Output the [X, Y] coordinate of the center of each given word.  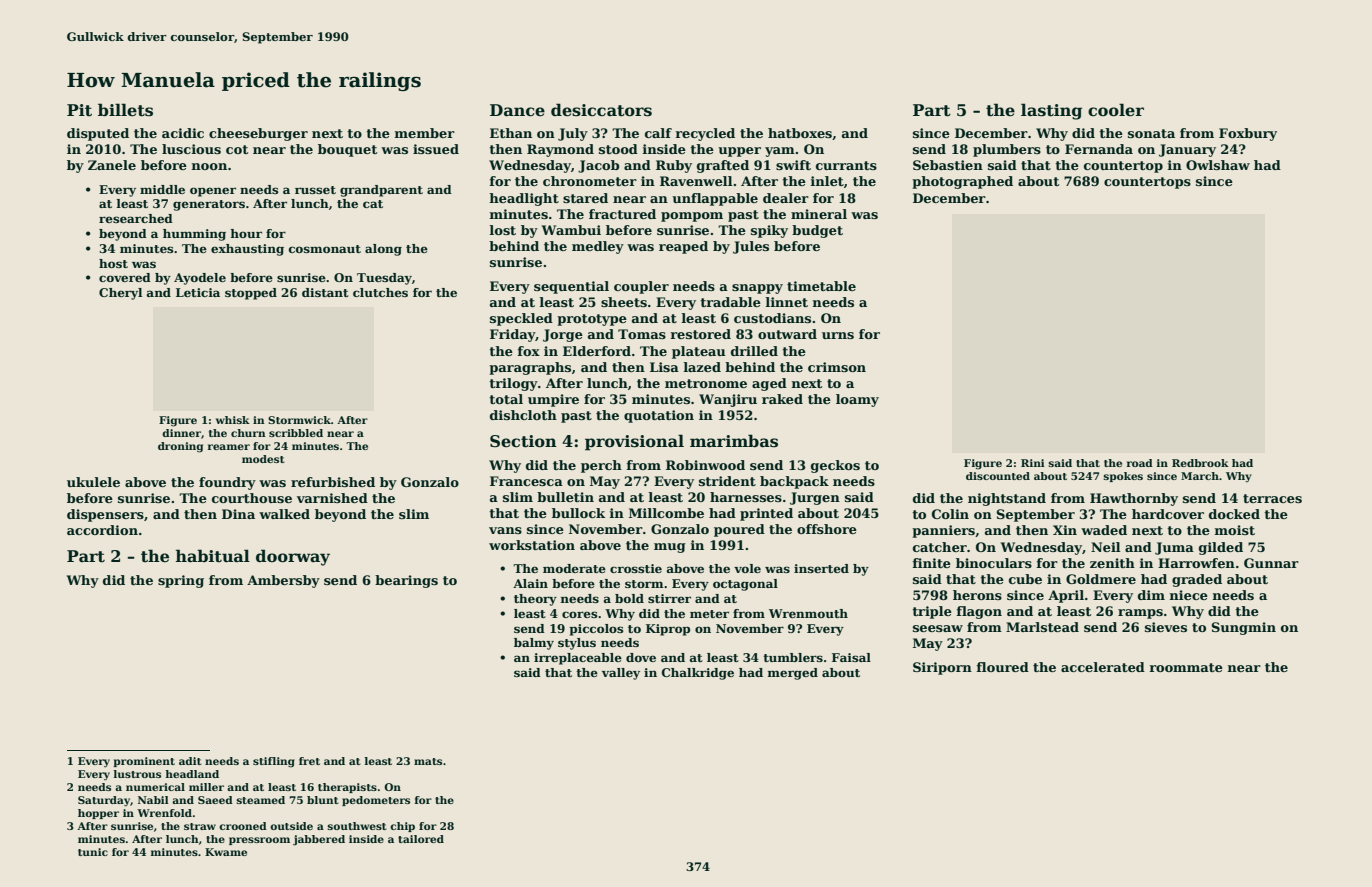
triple [932, 612]
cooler [1116, 110]
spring [181, 581]
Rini [1033, 463]
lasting [1051, 111]
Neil [1106, 547]
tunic [93, 852]
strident [727, 481]
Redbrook [1200, 463]
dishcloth [523, 415]
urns [838, 335]
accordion [102, 530]
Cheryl [120, 294]
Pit [79, 110]
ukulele [93, 482]
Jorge [563, 335]
